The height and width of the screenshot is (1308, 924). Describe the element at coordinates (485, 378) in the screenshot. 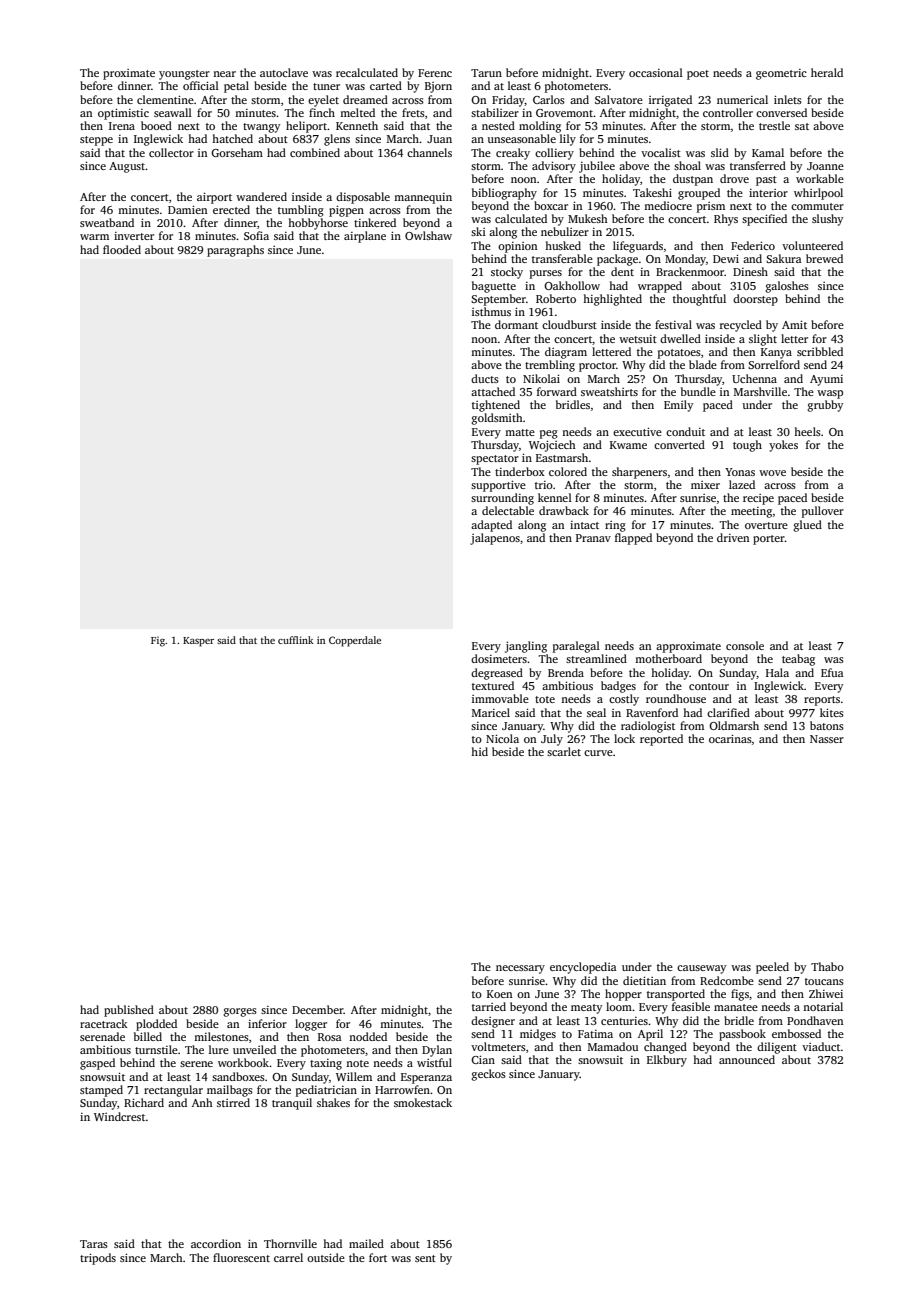

I see `ducts` at that location.
